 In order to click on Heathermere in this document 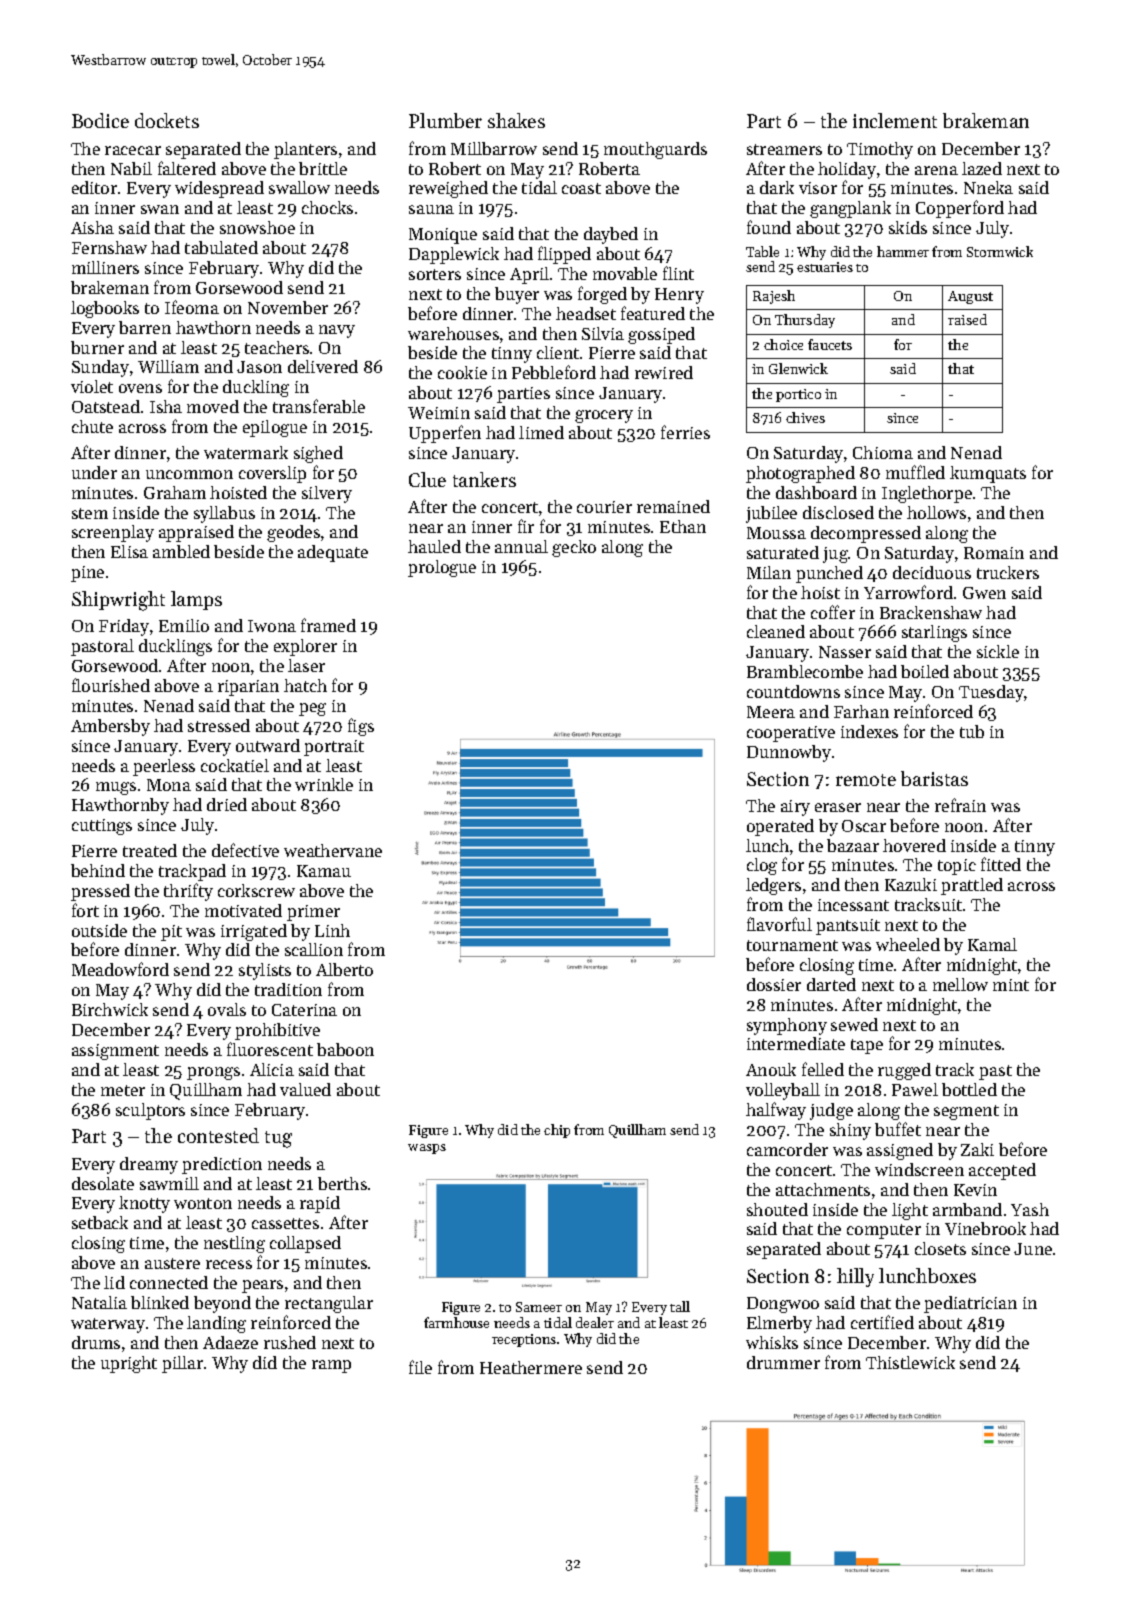, I will do `click(531, 1367)`.
